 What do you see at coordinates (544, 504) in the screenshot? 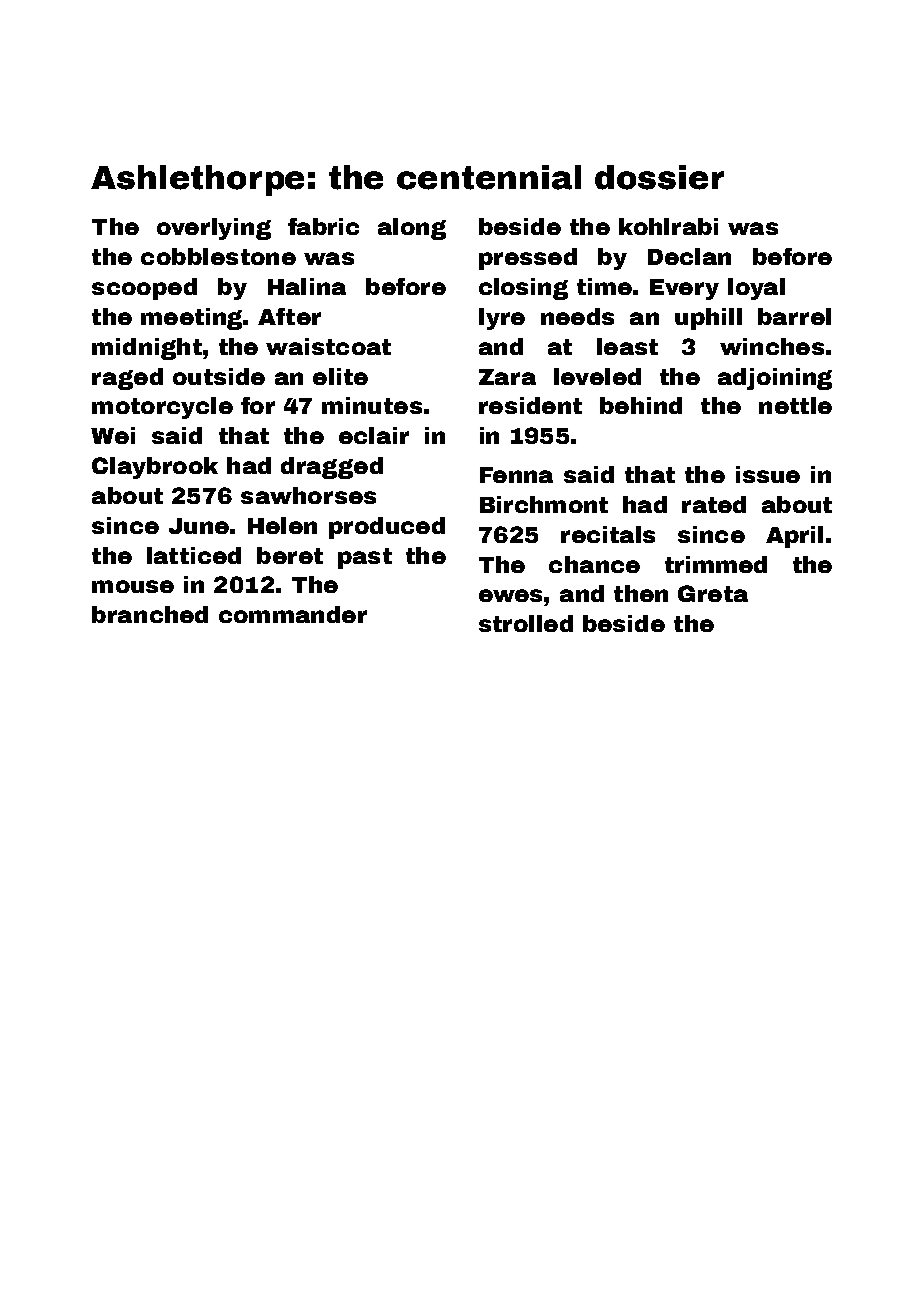
I see `Birchmont` at bounding box center [544, 504].
